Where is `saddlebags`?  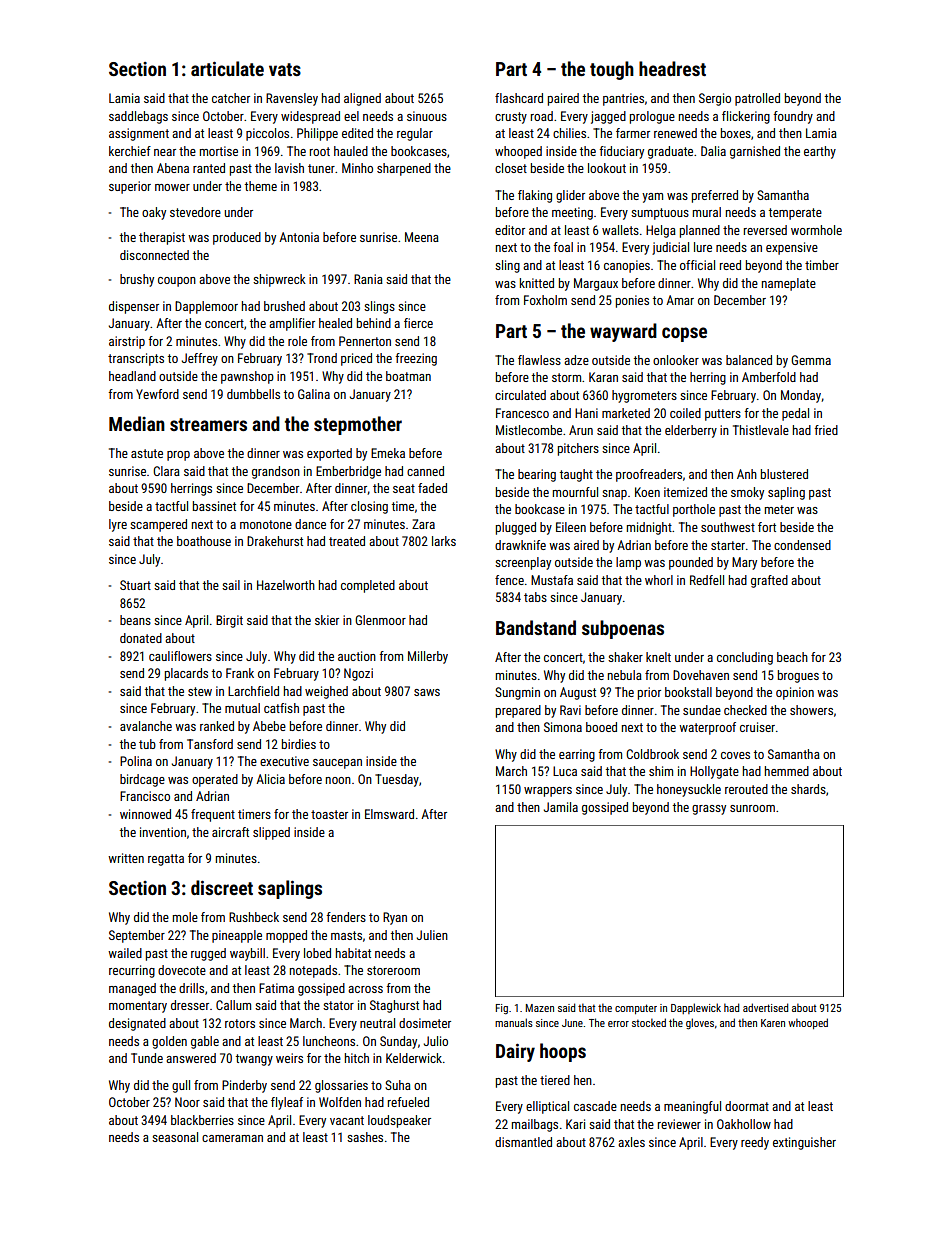
saddlebags is located at coordinates (138, 117).
